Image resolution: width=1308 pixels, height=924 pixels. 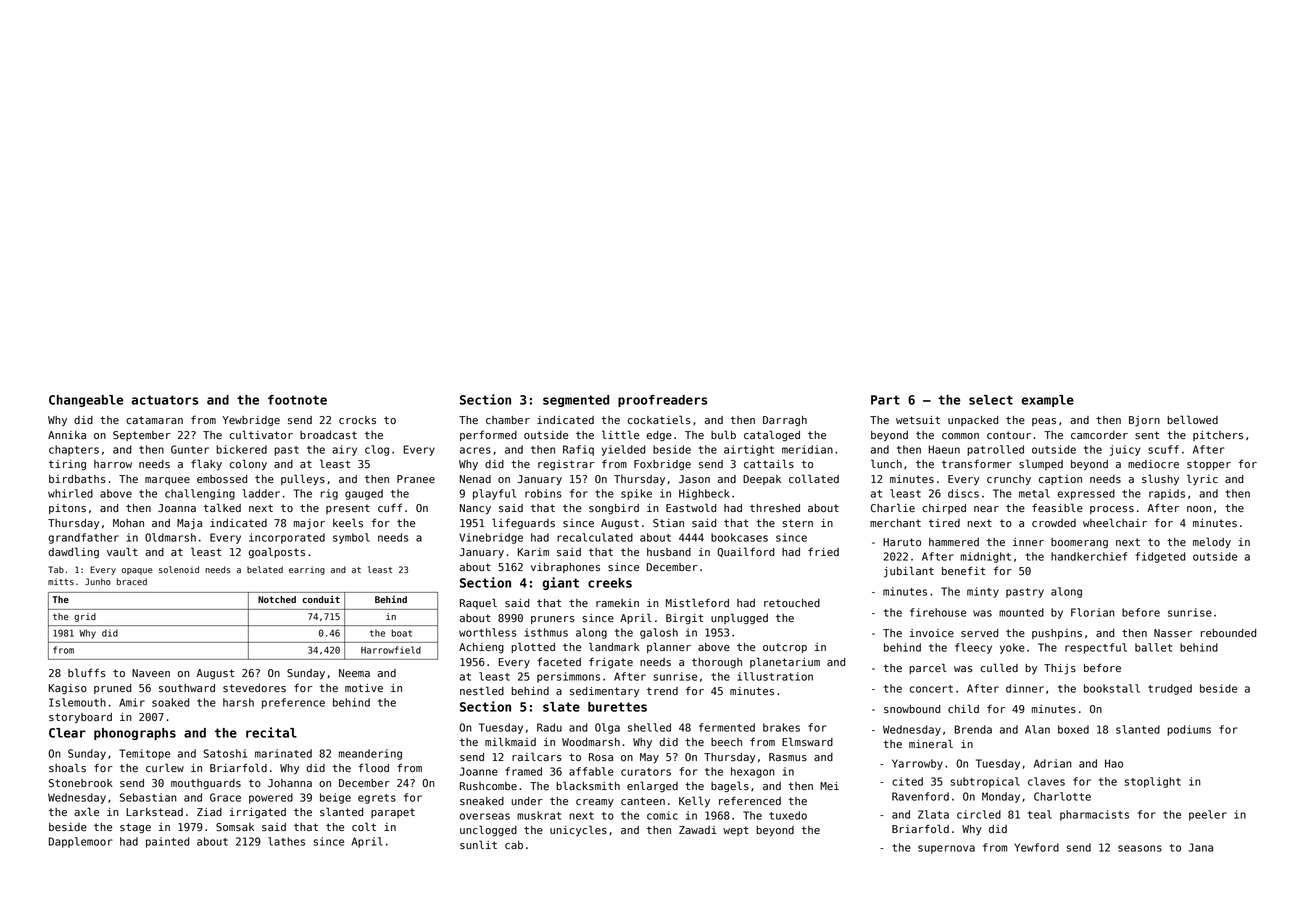 What do you see at coordinates (254, 688) in the image?
I see `stevedores` at bounding box center [254, 688].
